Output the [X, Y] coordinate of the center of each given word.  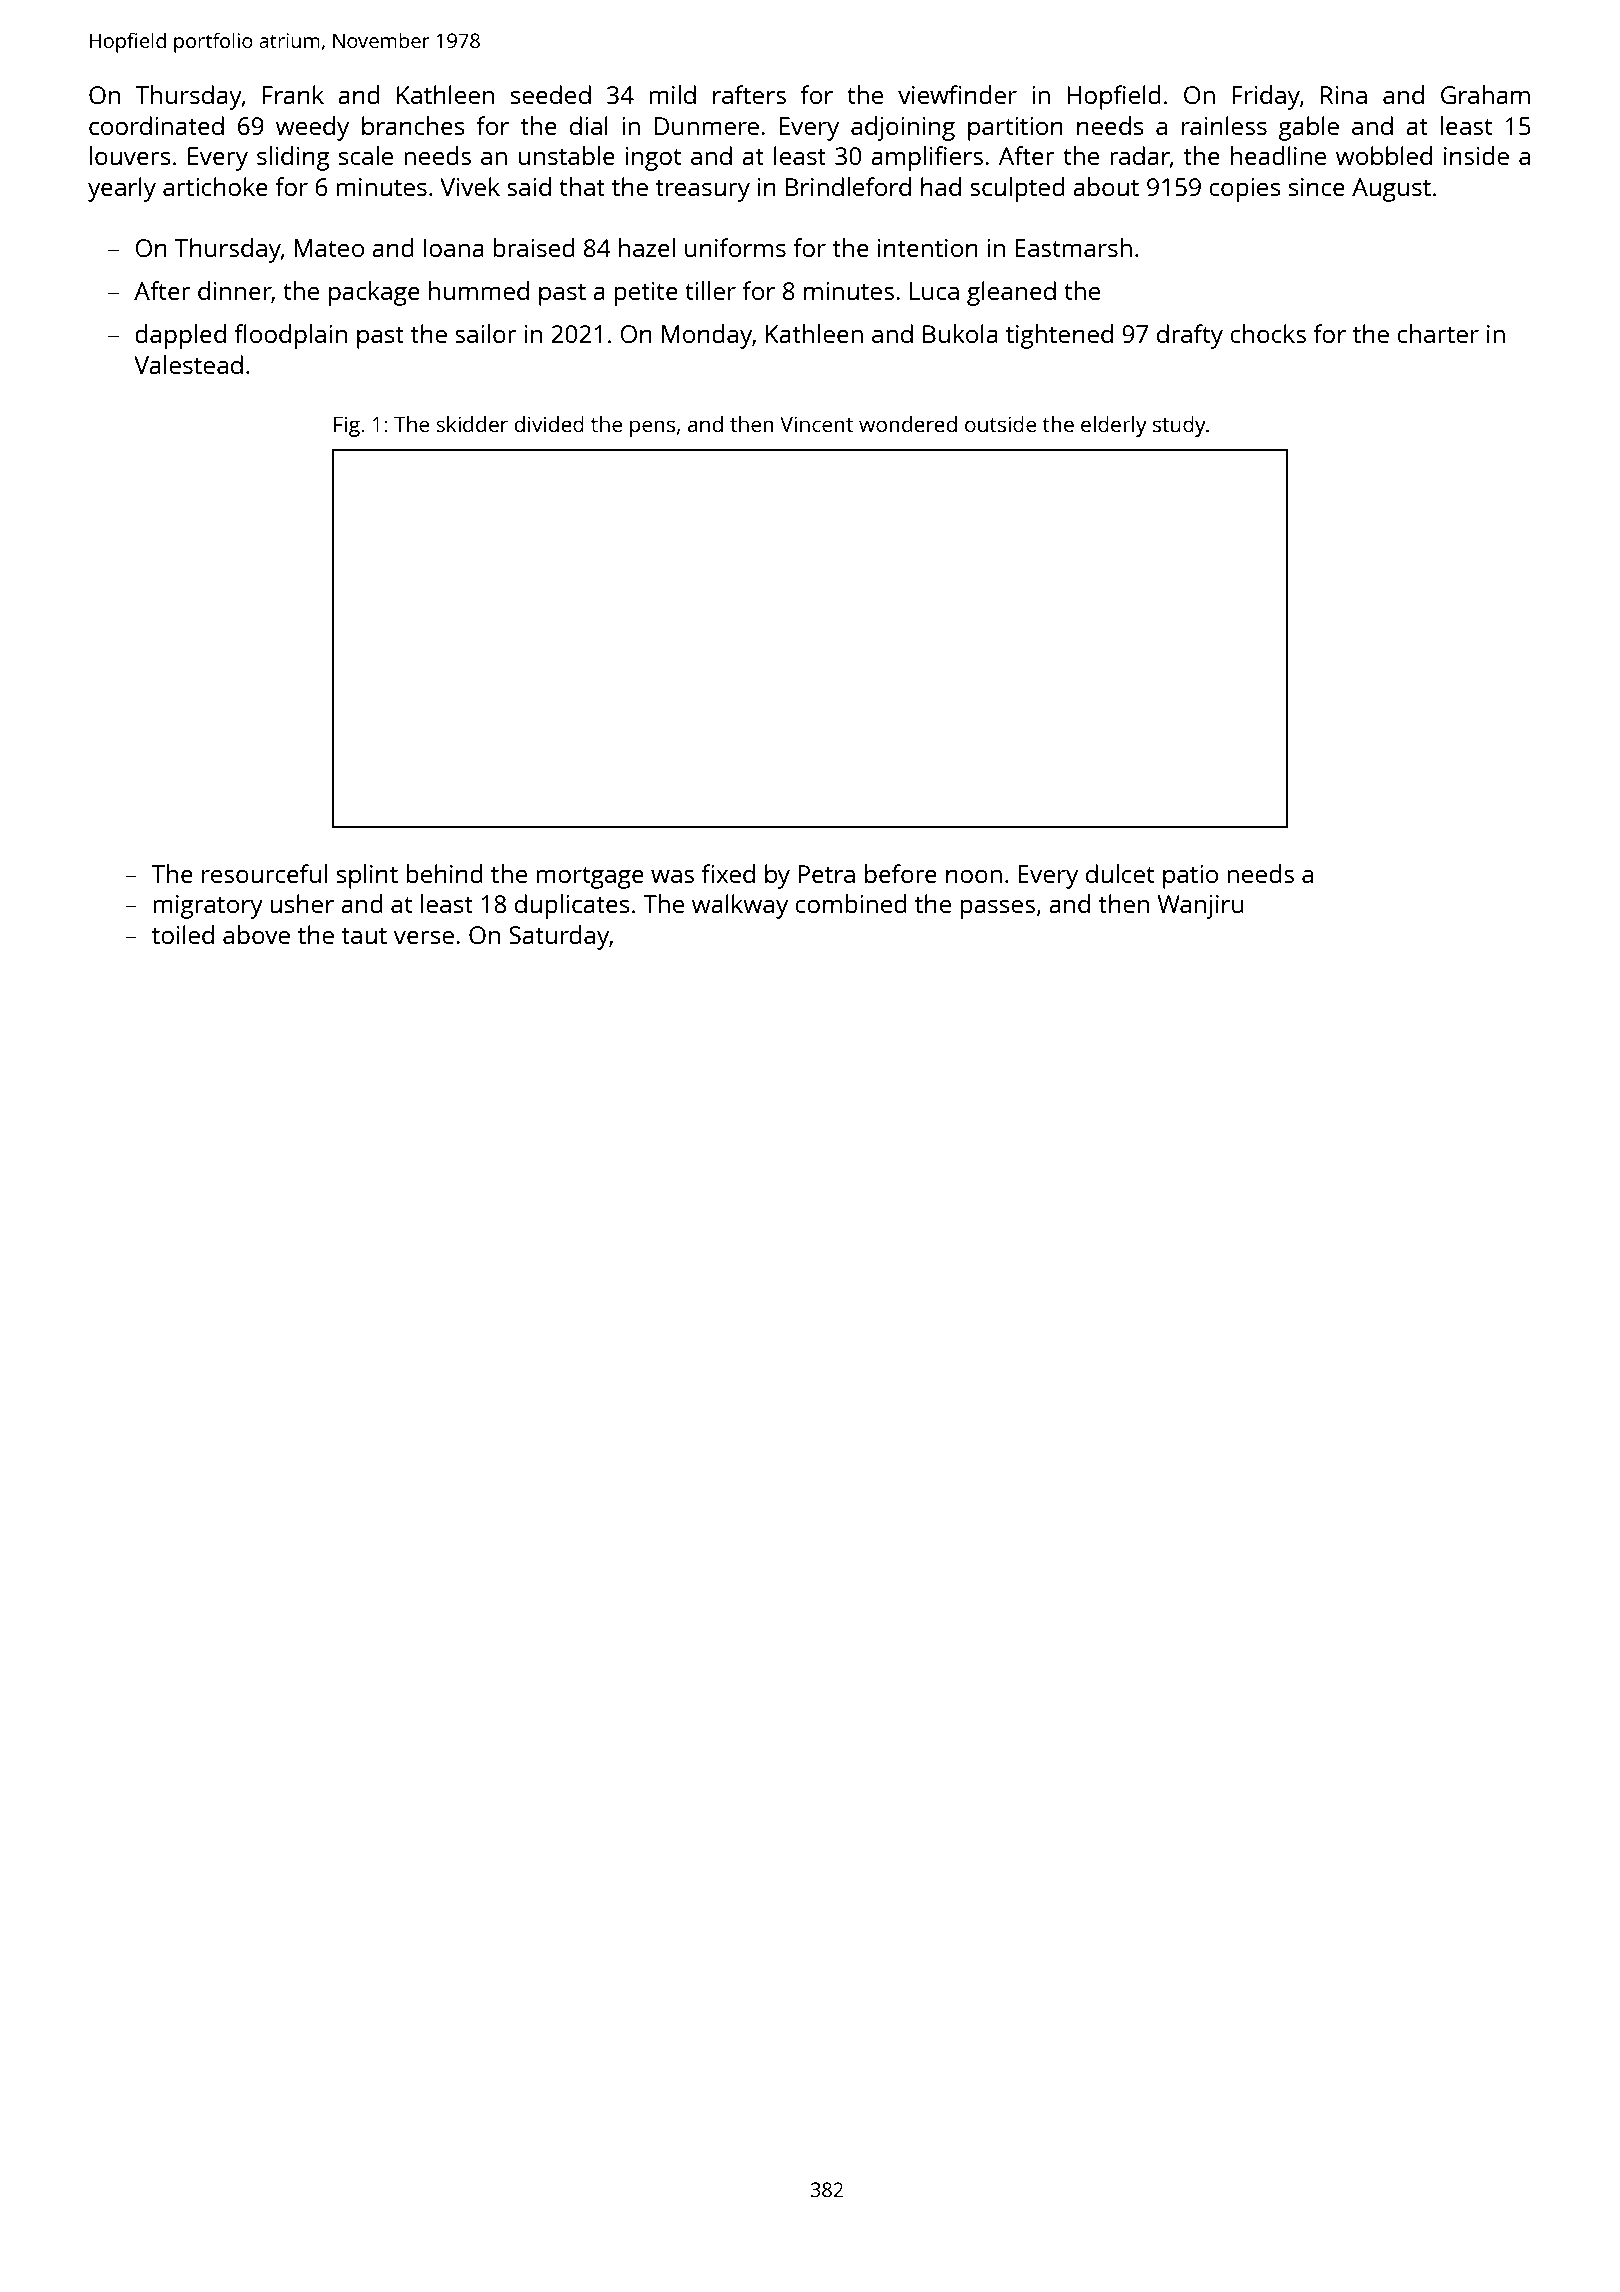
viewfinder [957, 94]
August [1391, 190]
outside [1000, 424]
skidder [472, 424]
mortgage [590, 877]
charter [1438, 333]
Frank [293, 94]
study [1179, 426]
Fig [347, 426]
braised [534, 247]
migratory [208, 907]
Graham [1485, 94]
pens [652, 428]
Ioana [454, 248]
